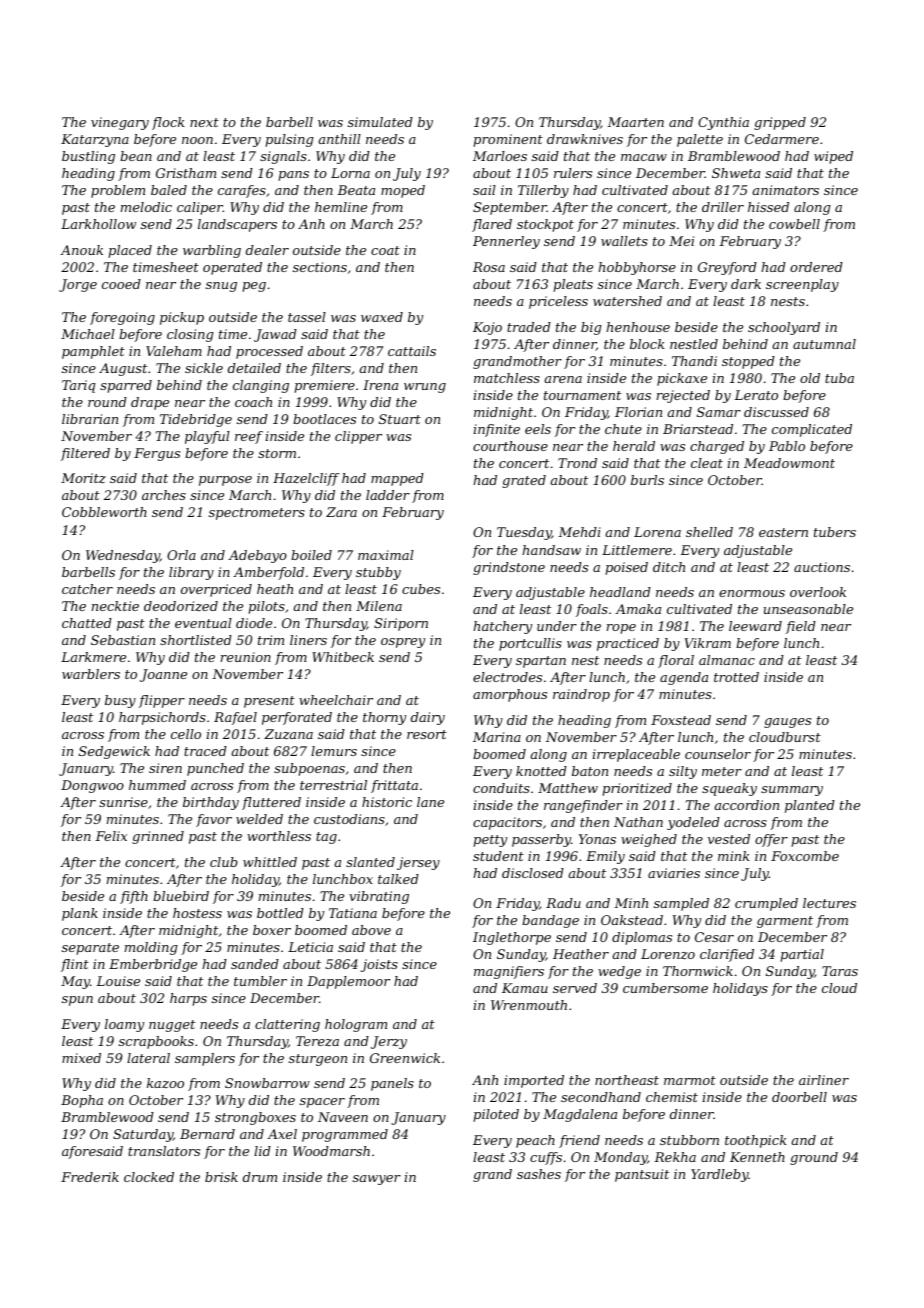 This image has height=1308, width=924. I want to click on Milena, so click(379, 606).
